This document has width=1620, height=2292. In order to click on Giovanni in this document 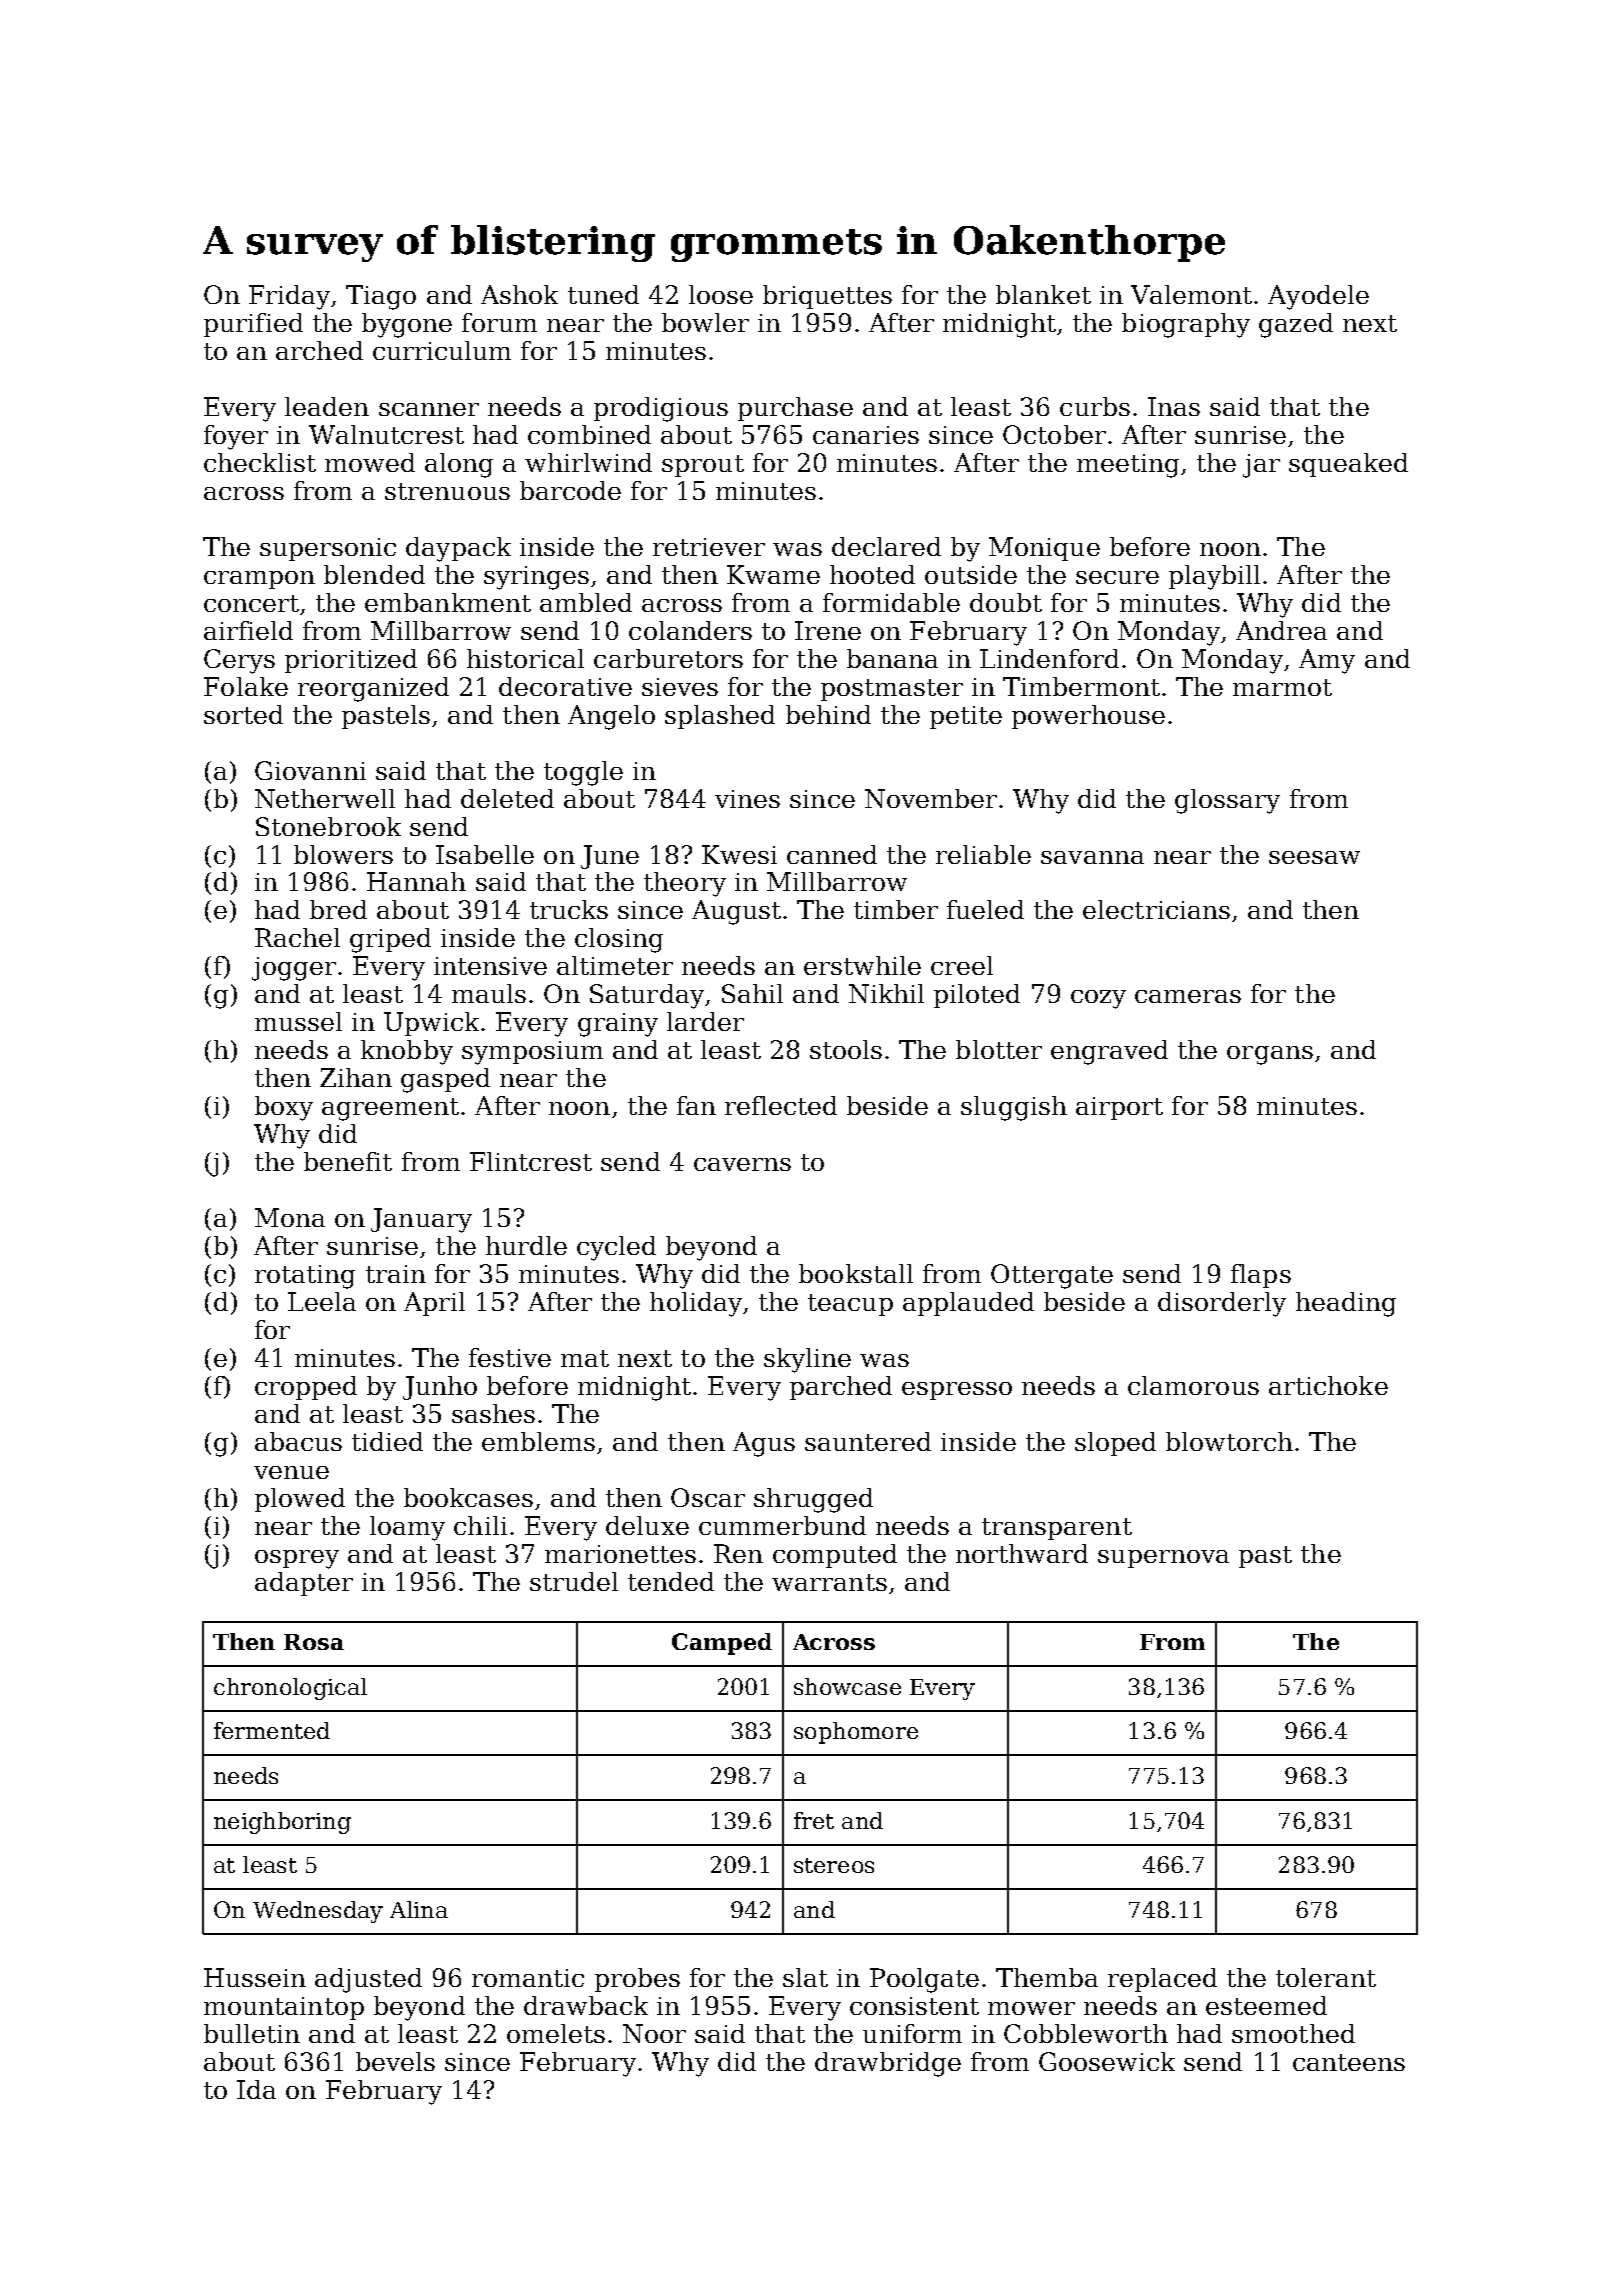, I will do `click(310, 770)`.
